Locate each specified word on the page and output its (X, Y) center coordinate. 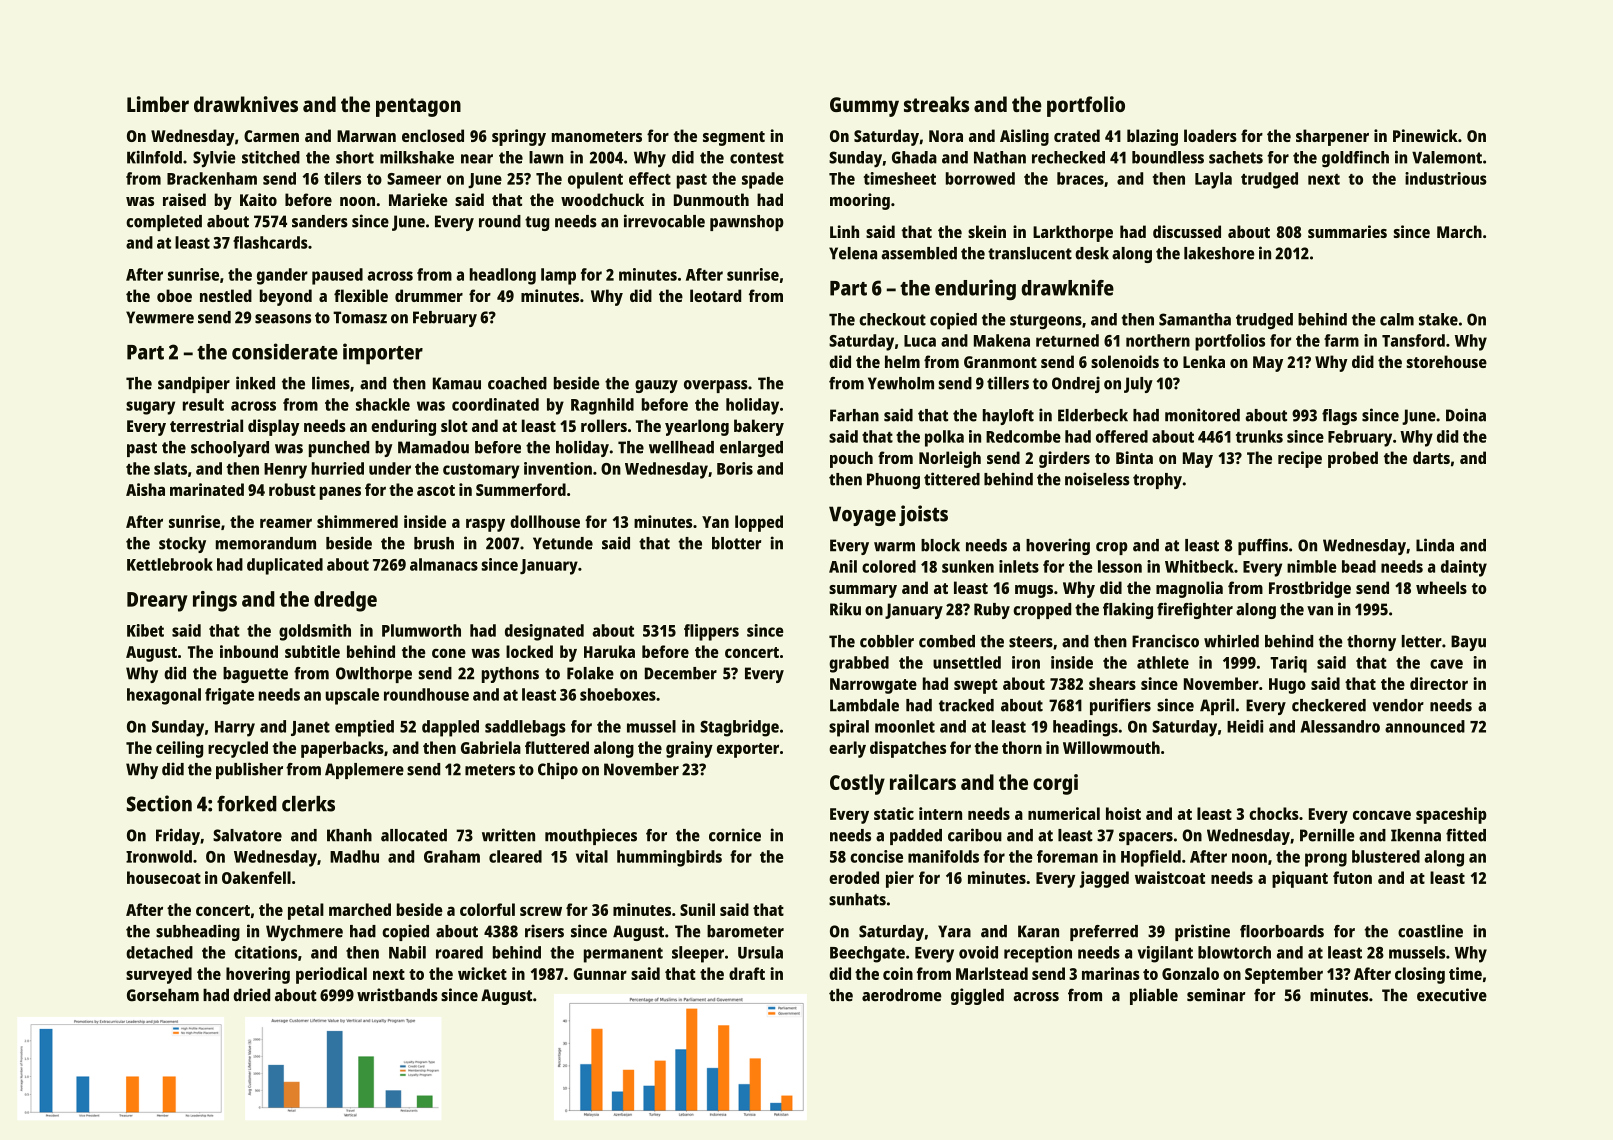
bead (1359, 566)
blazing (1152, 137)
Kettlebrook (170, 564)
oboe (174, 295)
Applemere (364, 771)
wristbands (397, 995)
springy (519, 137)
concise (876, 856)
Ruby (992, 611)
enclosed (433, 135)
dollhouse (545, 521)
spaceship (1451, 815)
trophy (1157, 481)
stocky (182, 545)
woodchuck (602, 199)
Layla (1213, 180)
